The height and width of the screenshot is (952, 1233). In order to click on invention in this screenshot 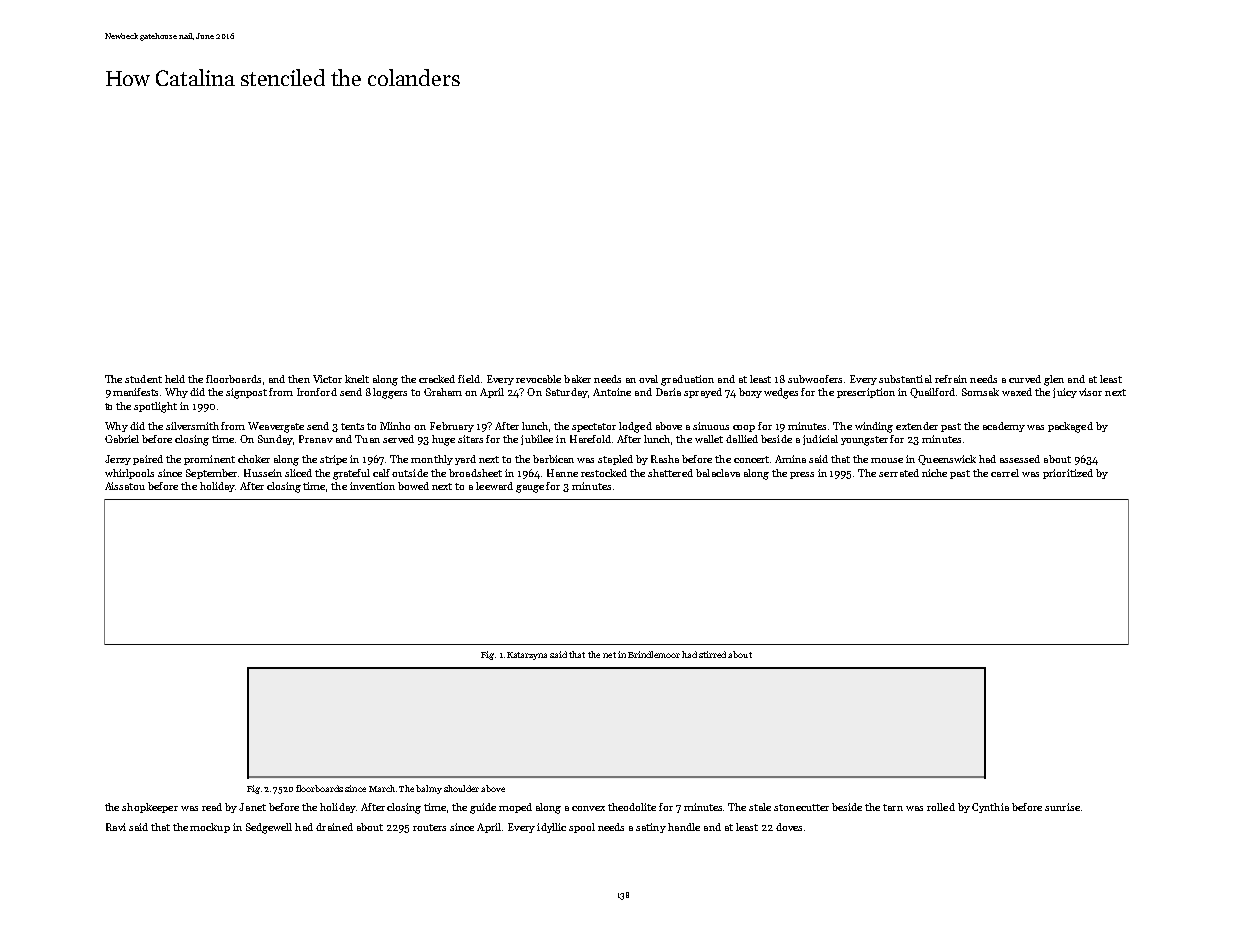, I will do `click(372, 486)`.
